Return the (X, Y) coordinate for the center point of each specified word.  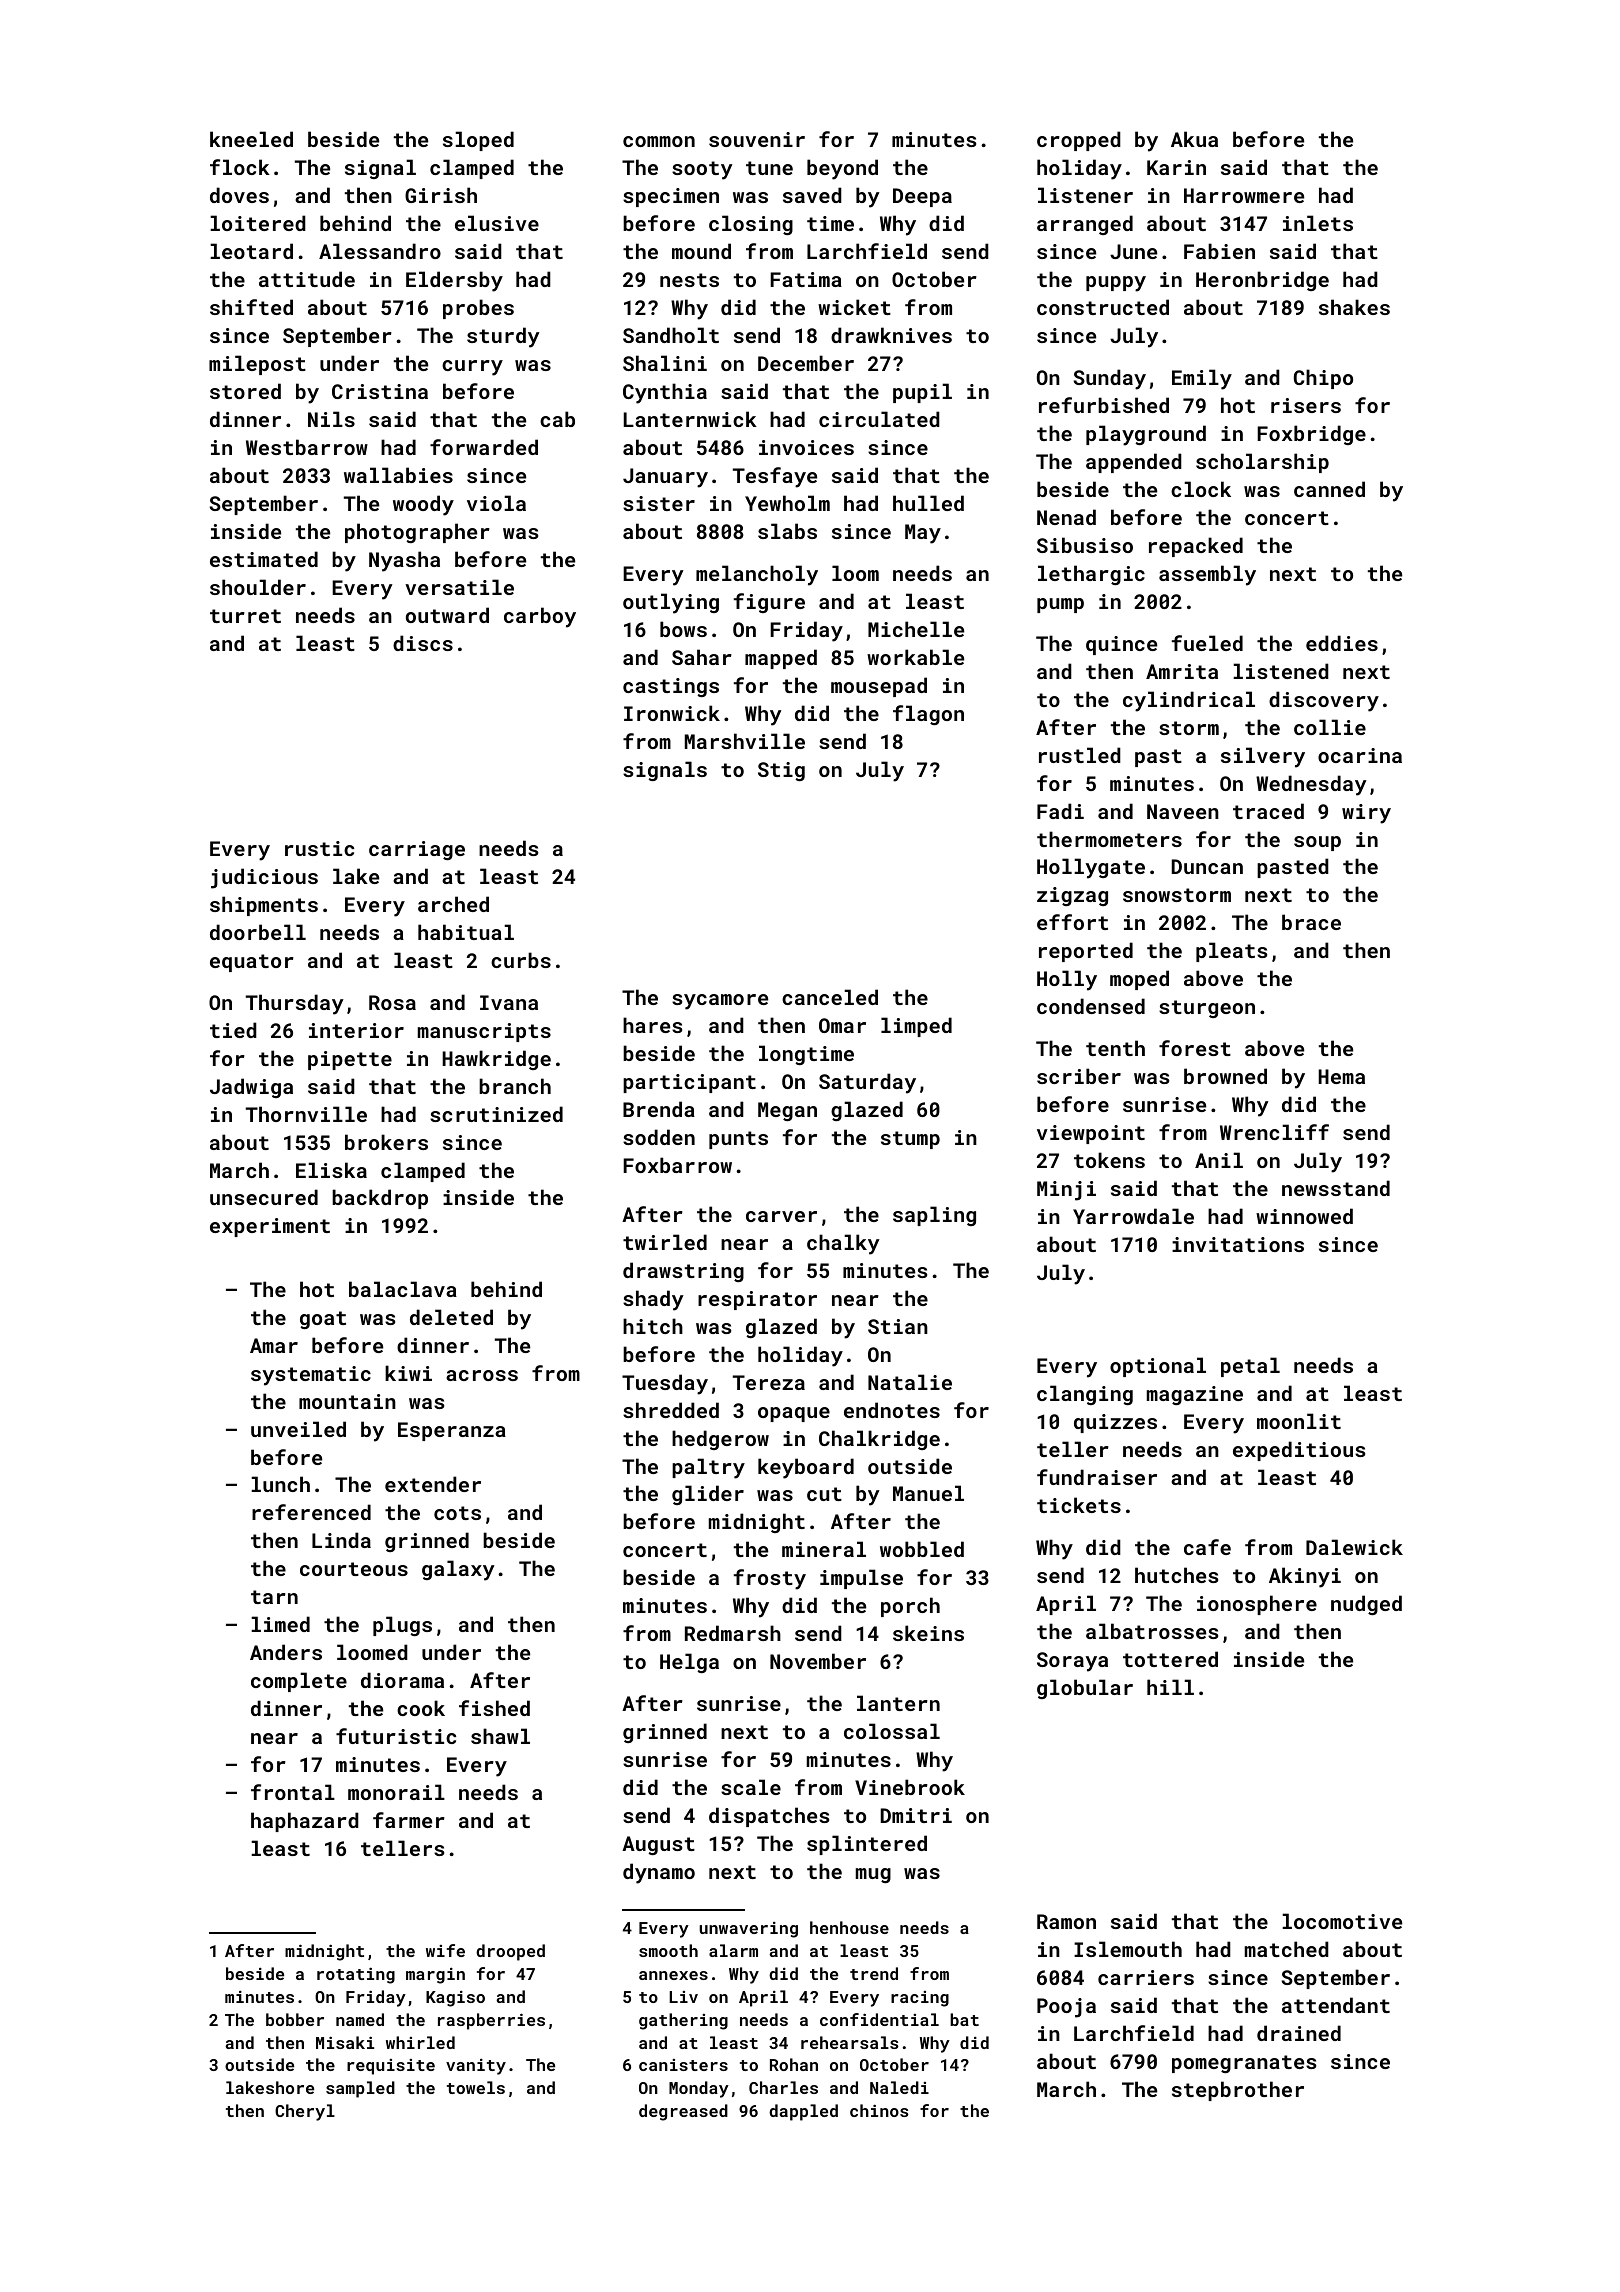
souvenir (757, 139)
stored (245, 391)
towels (476, 2087)
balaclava (403, 1289)
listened (1281, 671)
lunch (280, 1484)
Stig (781, 771)
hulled (928, 503)
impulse (861, 1579)
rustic (319, 848)
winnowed (1304, 1216)
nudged (1366, 1605)
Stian (898, 1326)
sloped (478, 141)
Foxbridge (1311, 435)
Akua (1194, 139)
